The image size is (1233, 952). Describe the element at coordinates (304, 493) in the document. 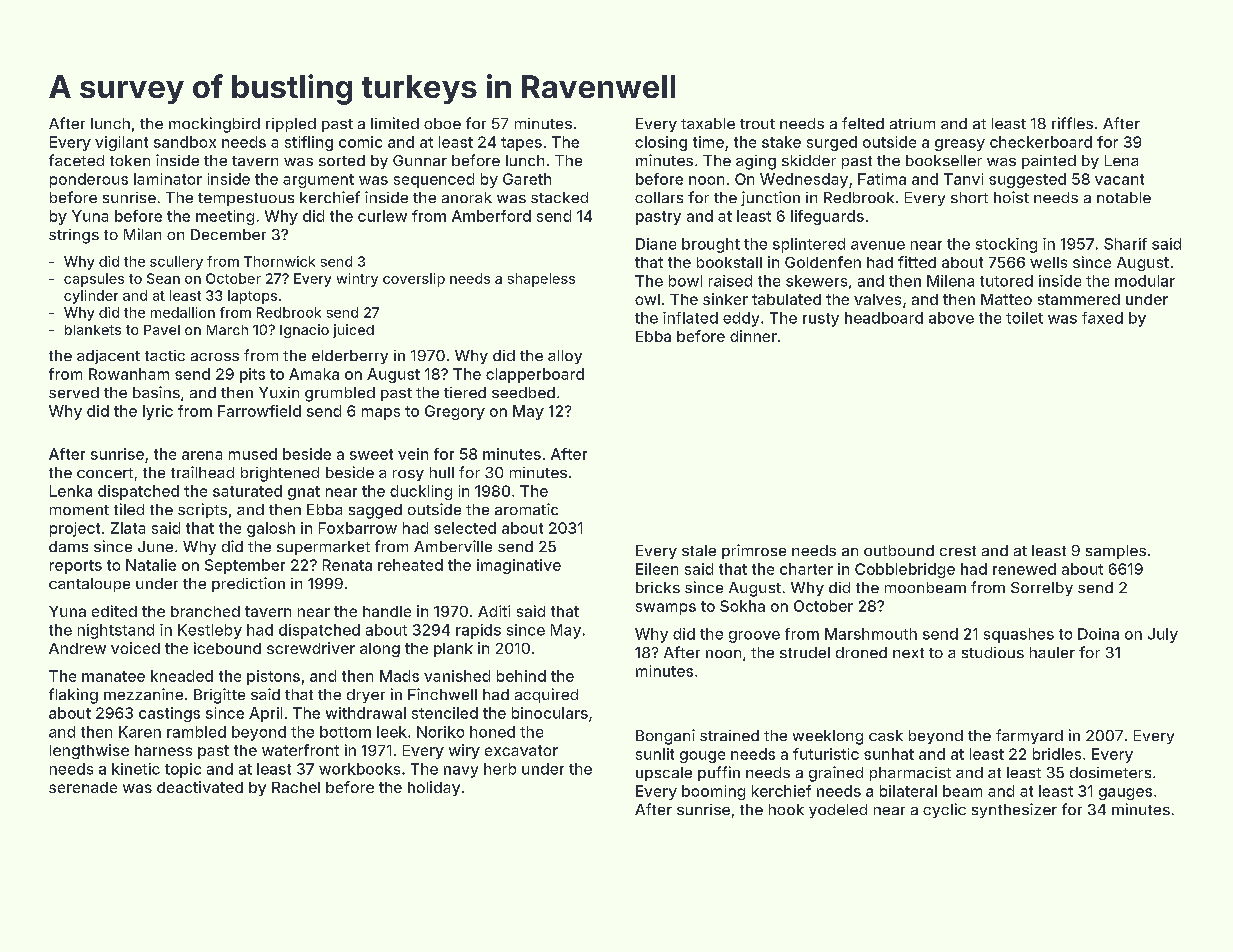

I see `gnat` at that location.
